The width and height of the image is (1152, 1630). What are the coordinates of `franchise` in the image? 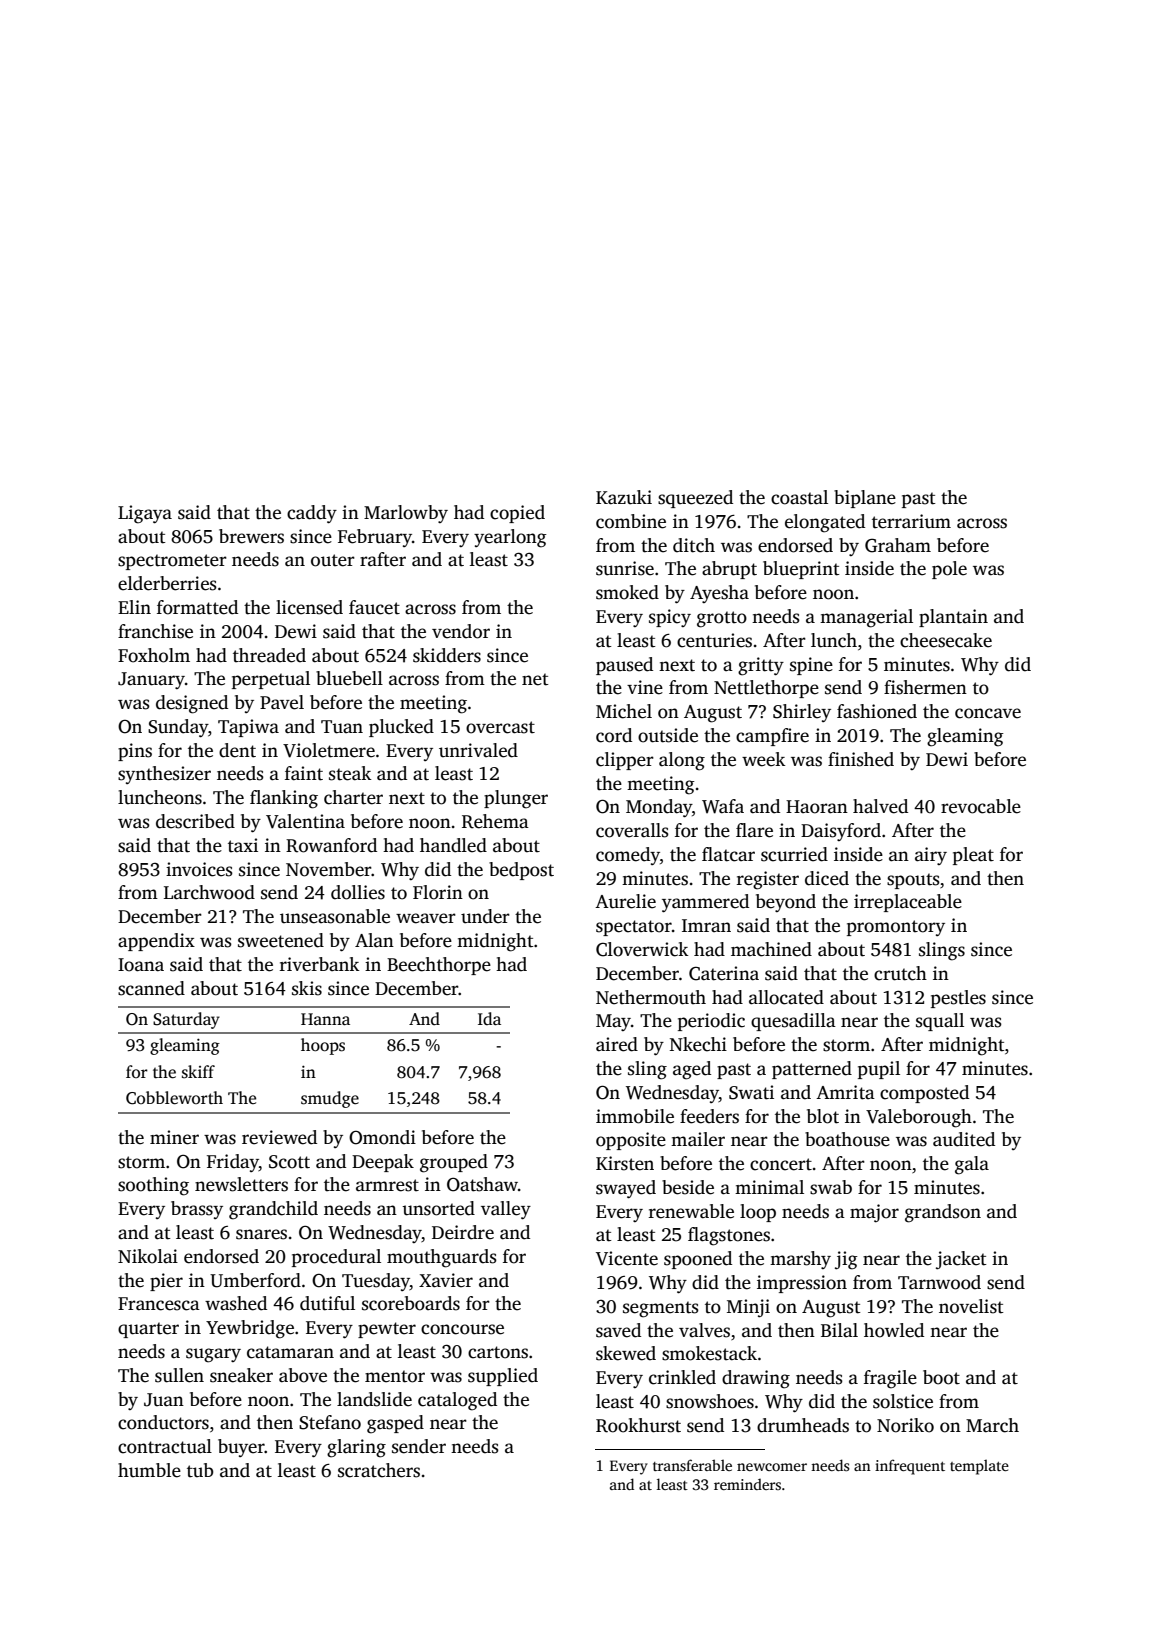 It's located at (155, 631).
